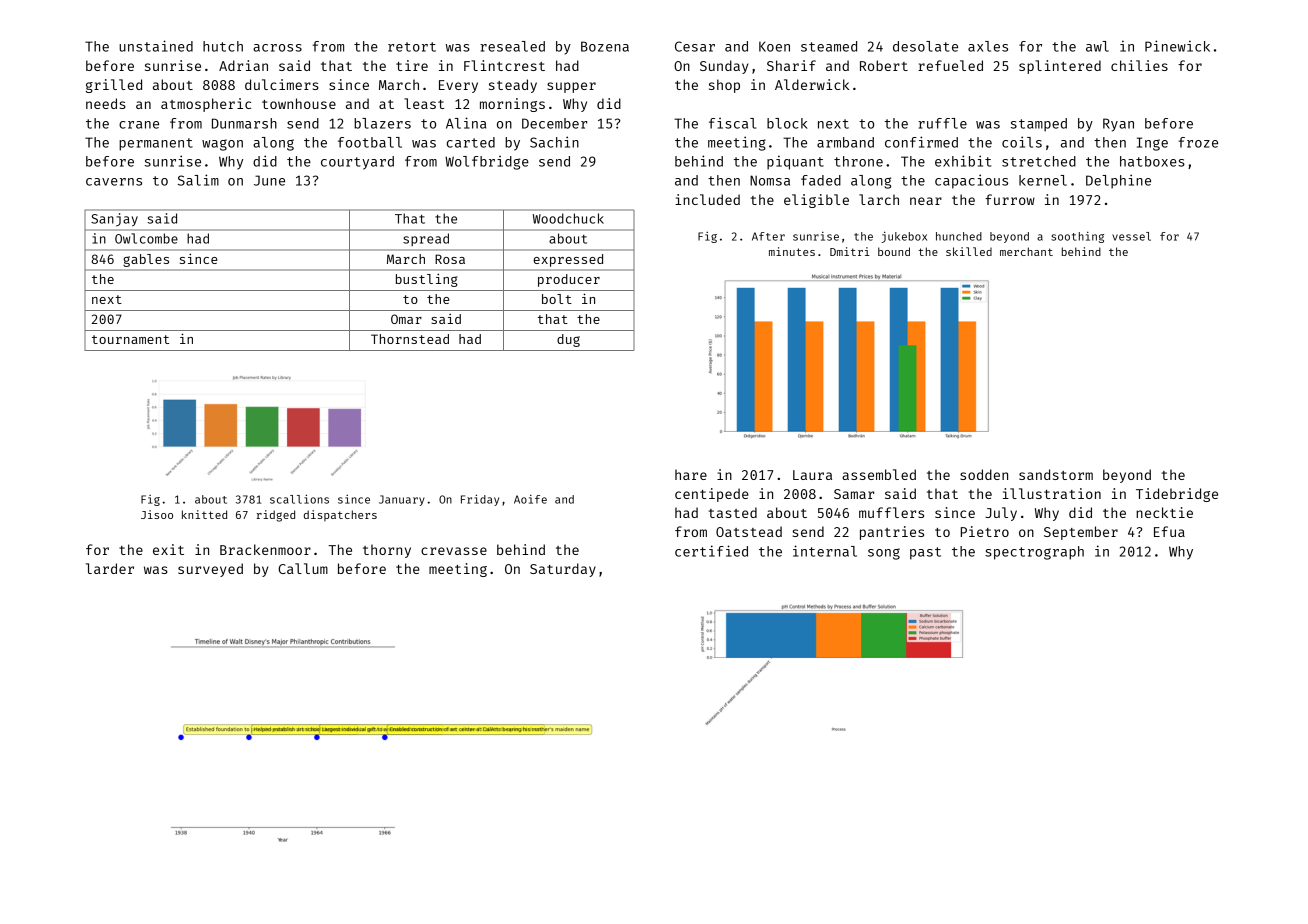  I want to click on Adrian, so click(243, 65).
